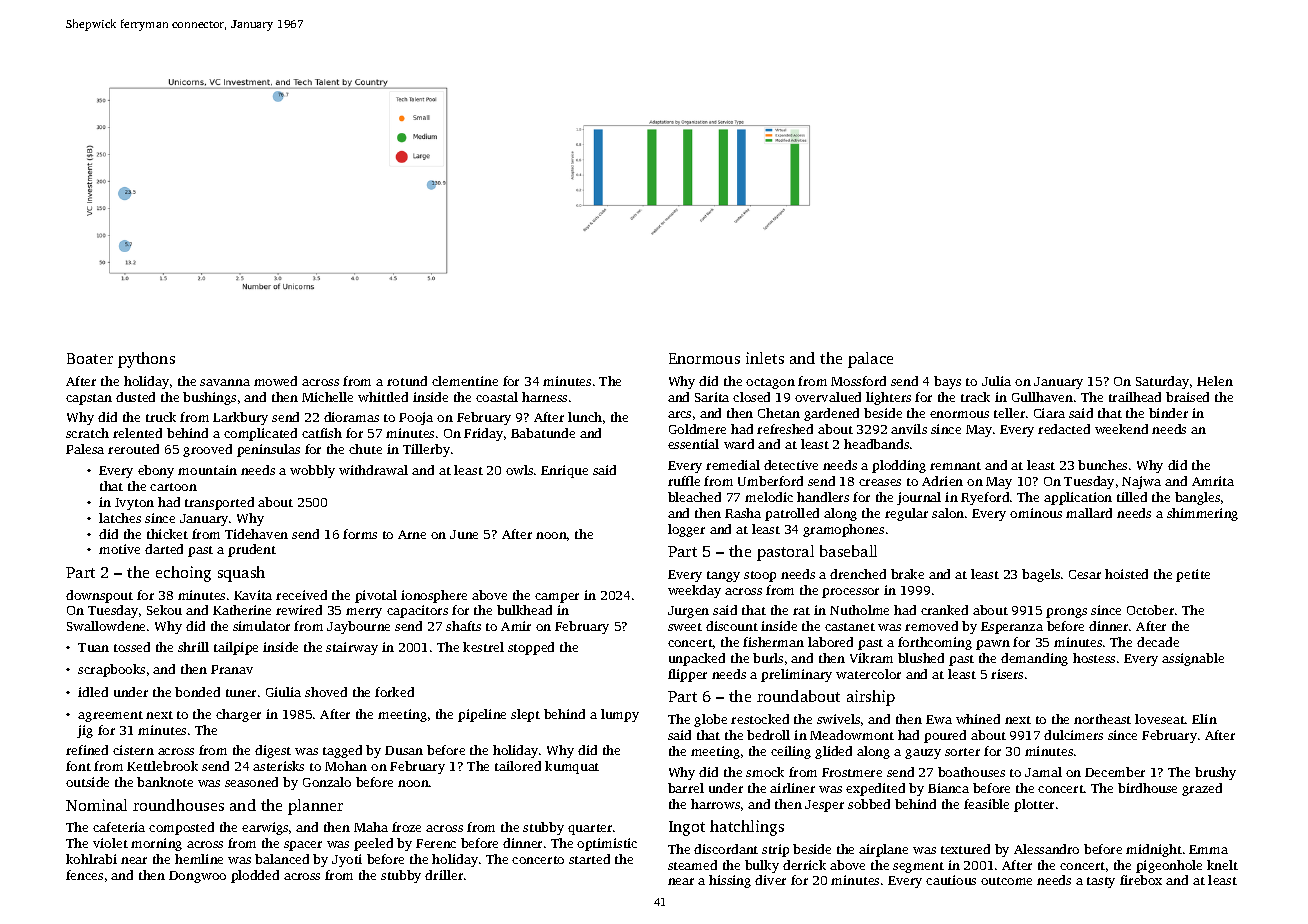 The image size is (1308, 924). What do you see at coordinates (1158, 642) in the document?
I see `decade` at bounding box center [1158, 642].
